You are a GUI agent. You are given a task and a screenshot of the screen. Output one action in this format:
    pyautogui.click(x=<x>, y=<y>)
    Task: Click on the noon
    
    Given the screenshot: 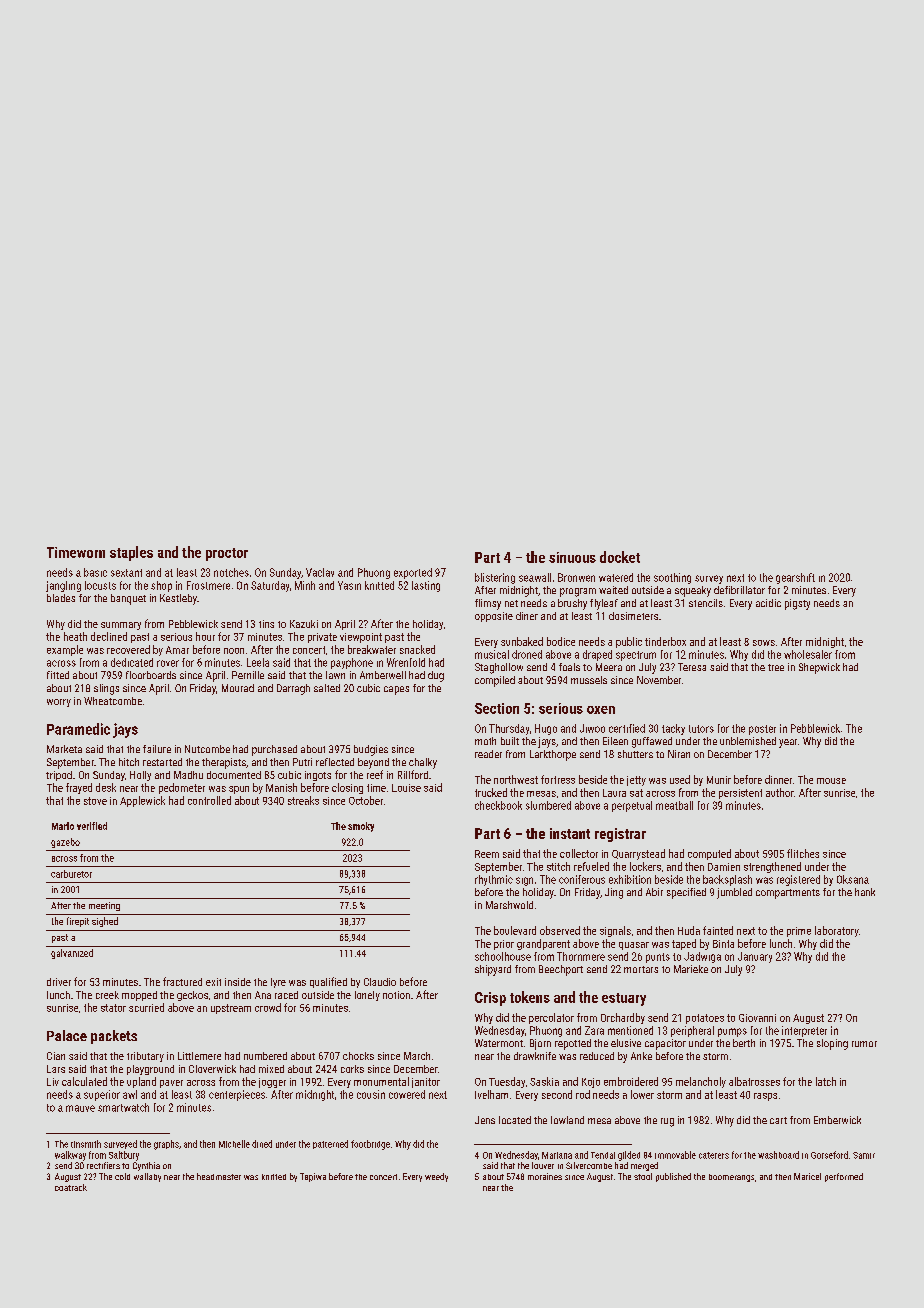 What is the action you would take?
    pyautogui.click(x=234, y=651)
